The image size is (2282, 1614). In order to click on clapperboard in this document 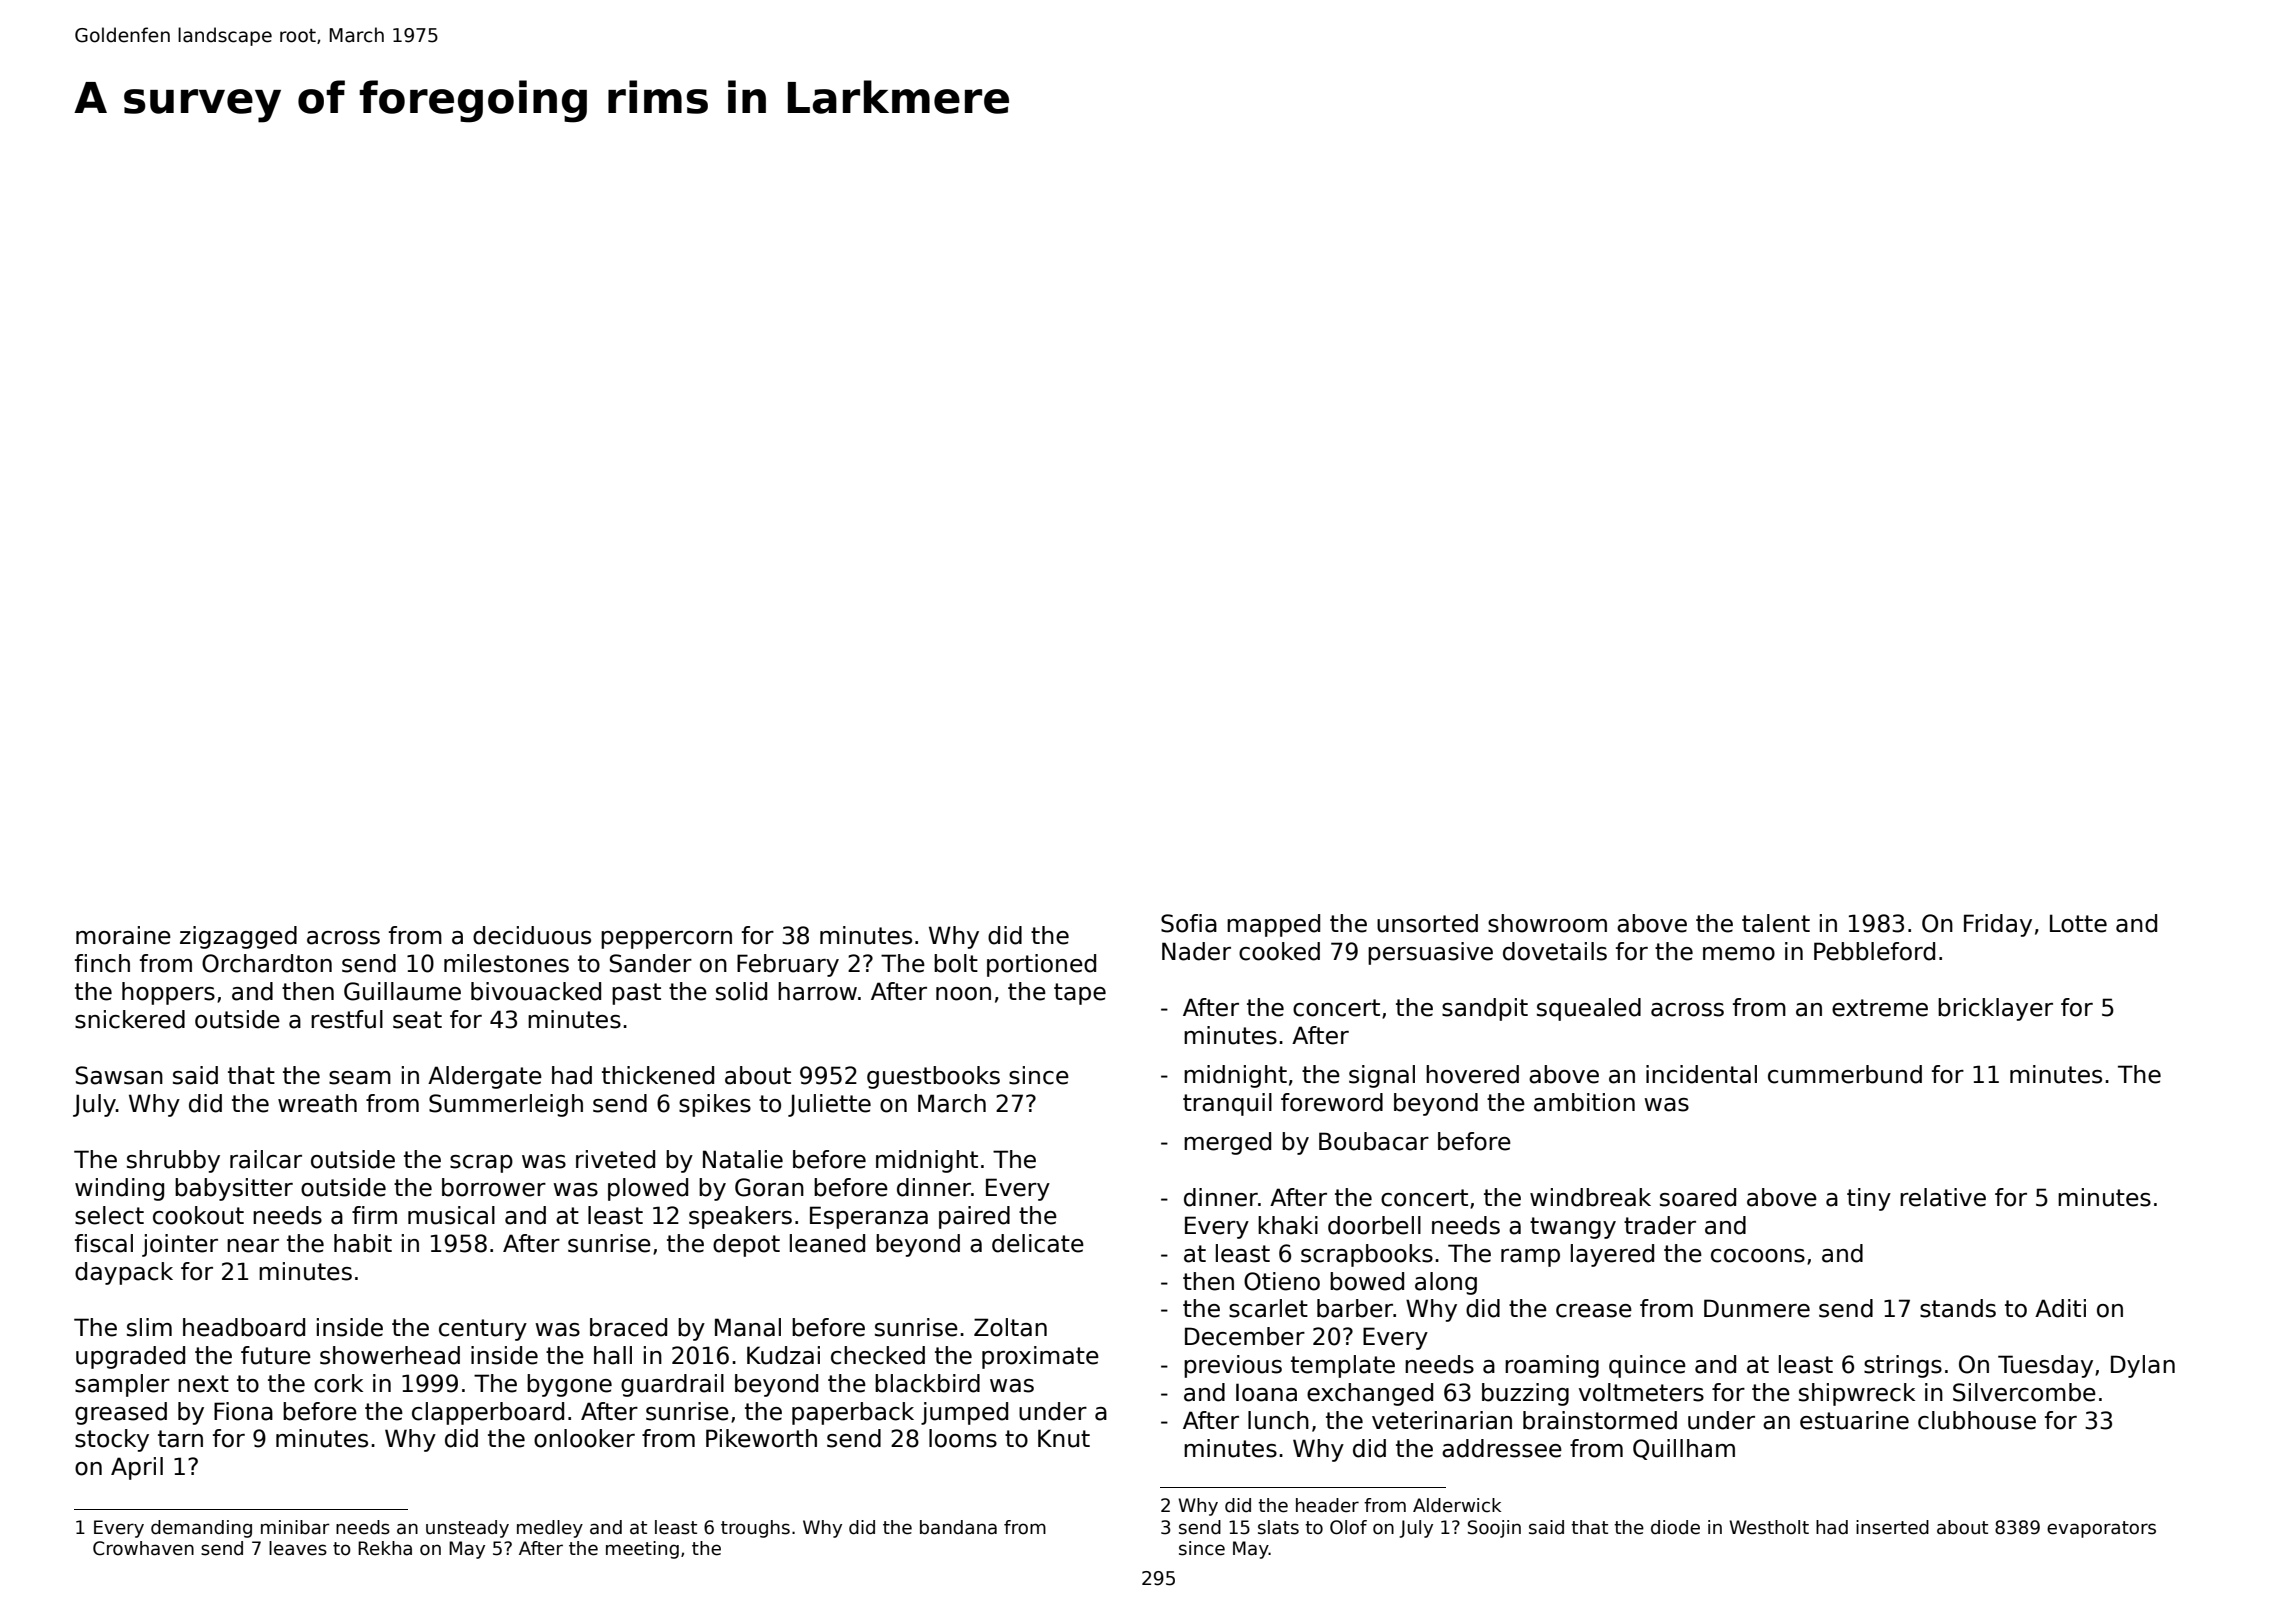, I will do `click(488, 1413)`.
